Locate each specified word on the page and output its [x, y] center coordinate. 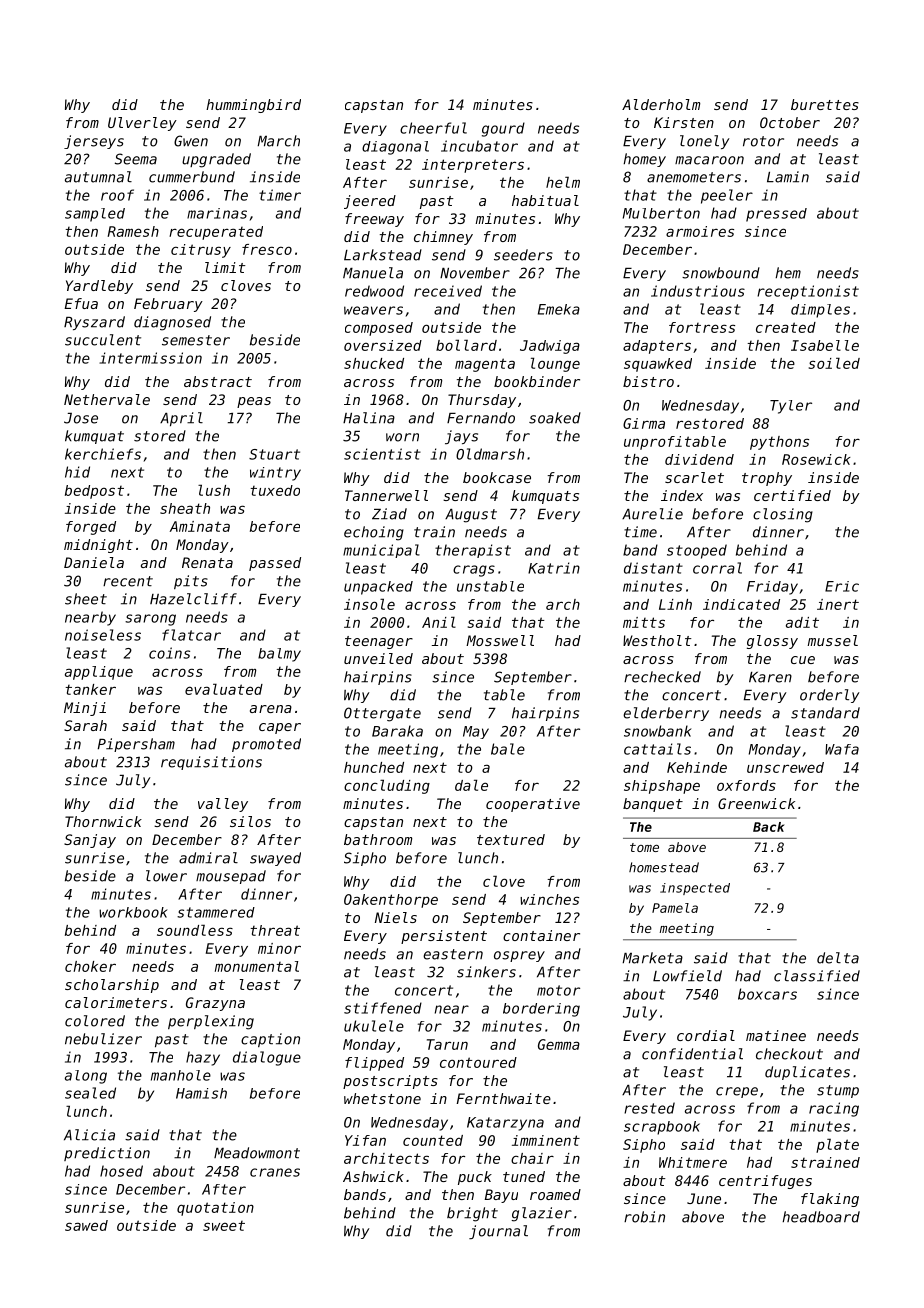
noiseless [103, 635]
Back [768, 827]
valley [223, 805]
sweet [224, 1226]
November [475, 273]
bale [508, 749]
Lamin [788, 177]
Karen [770, 677]
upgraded [216, 160]
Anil [439, 622]
